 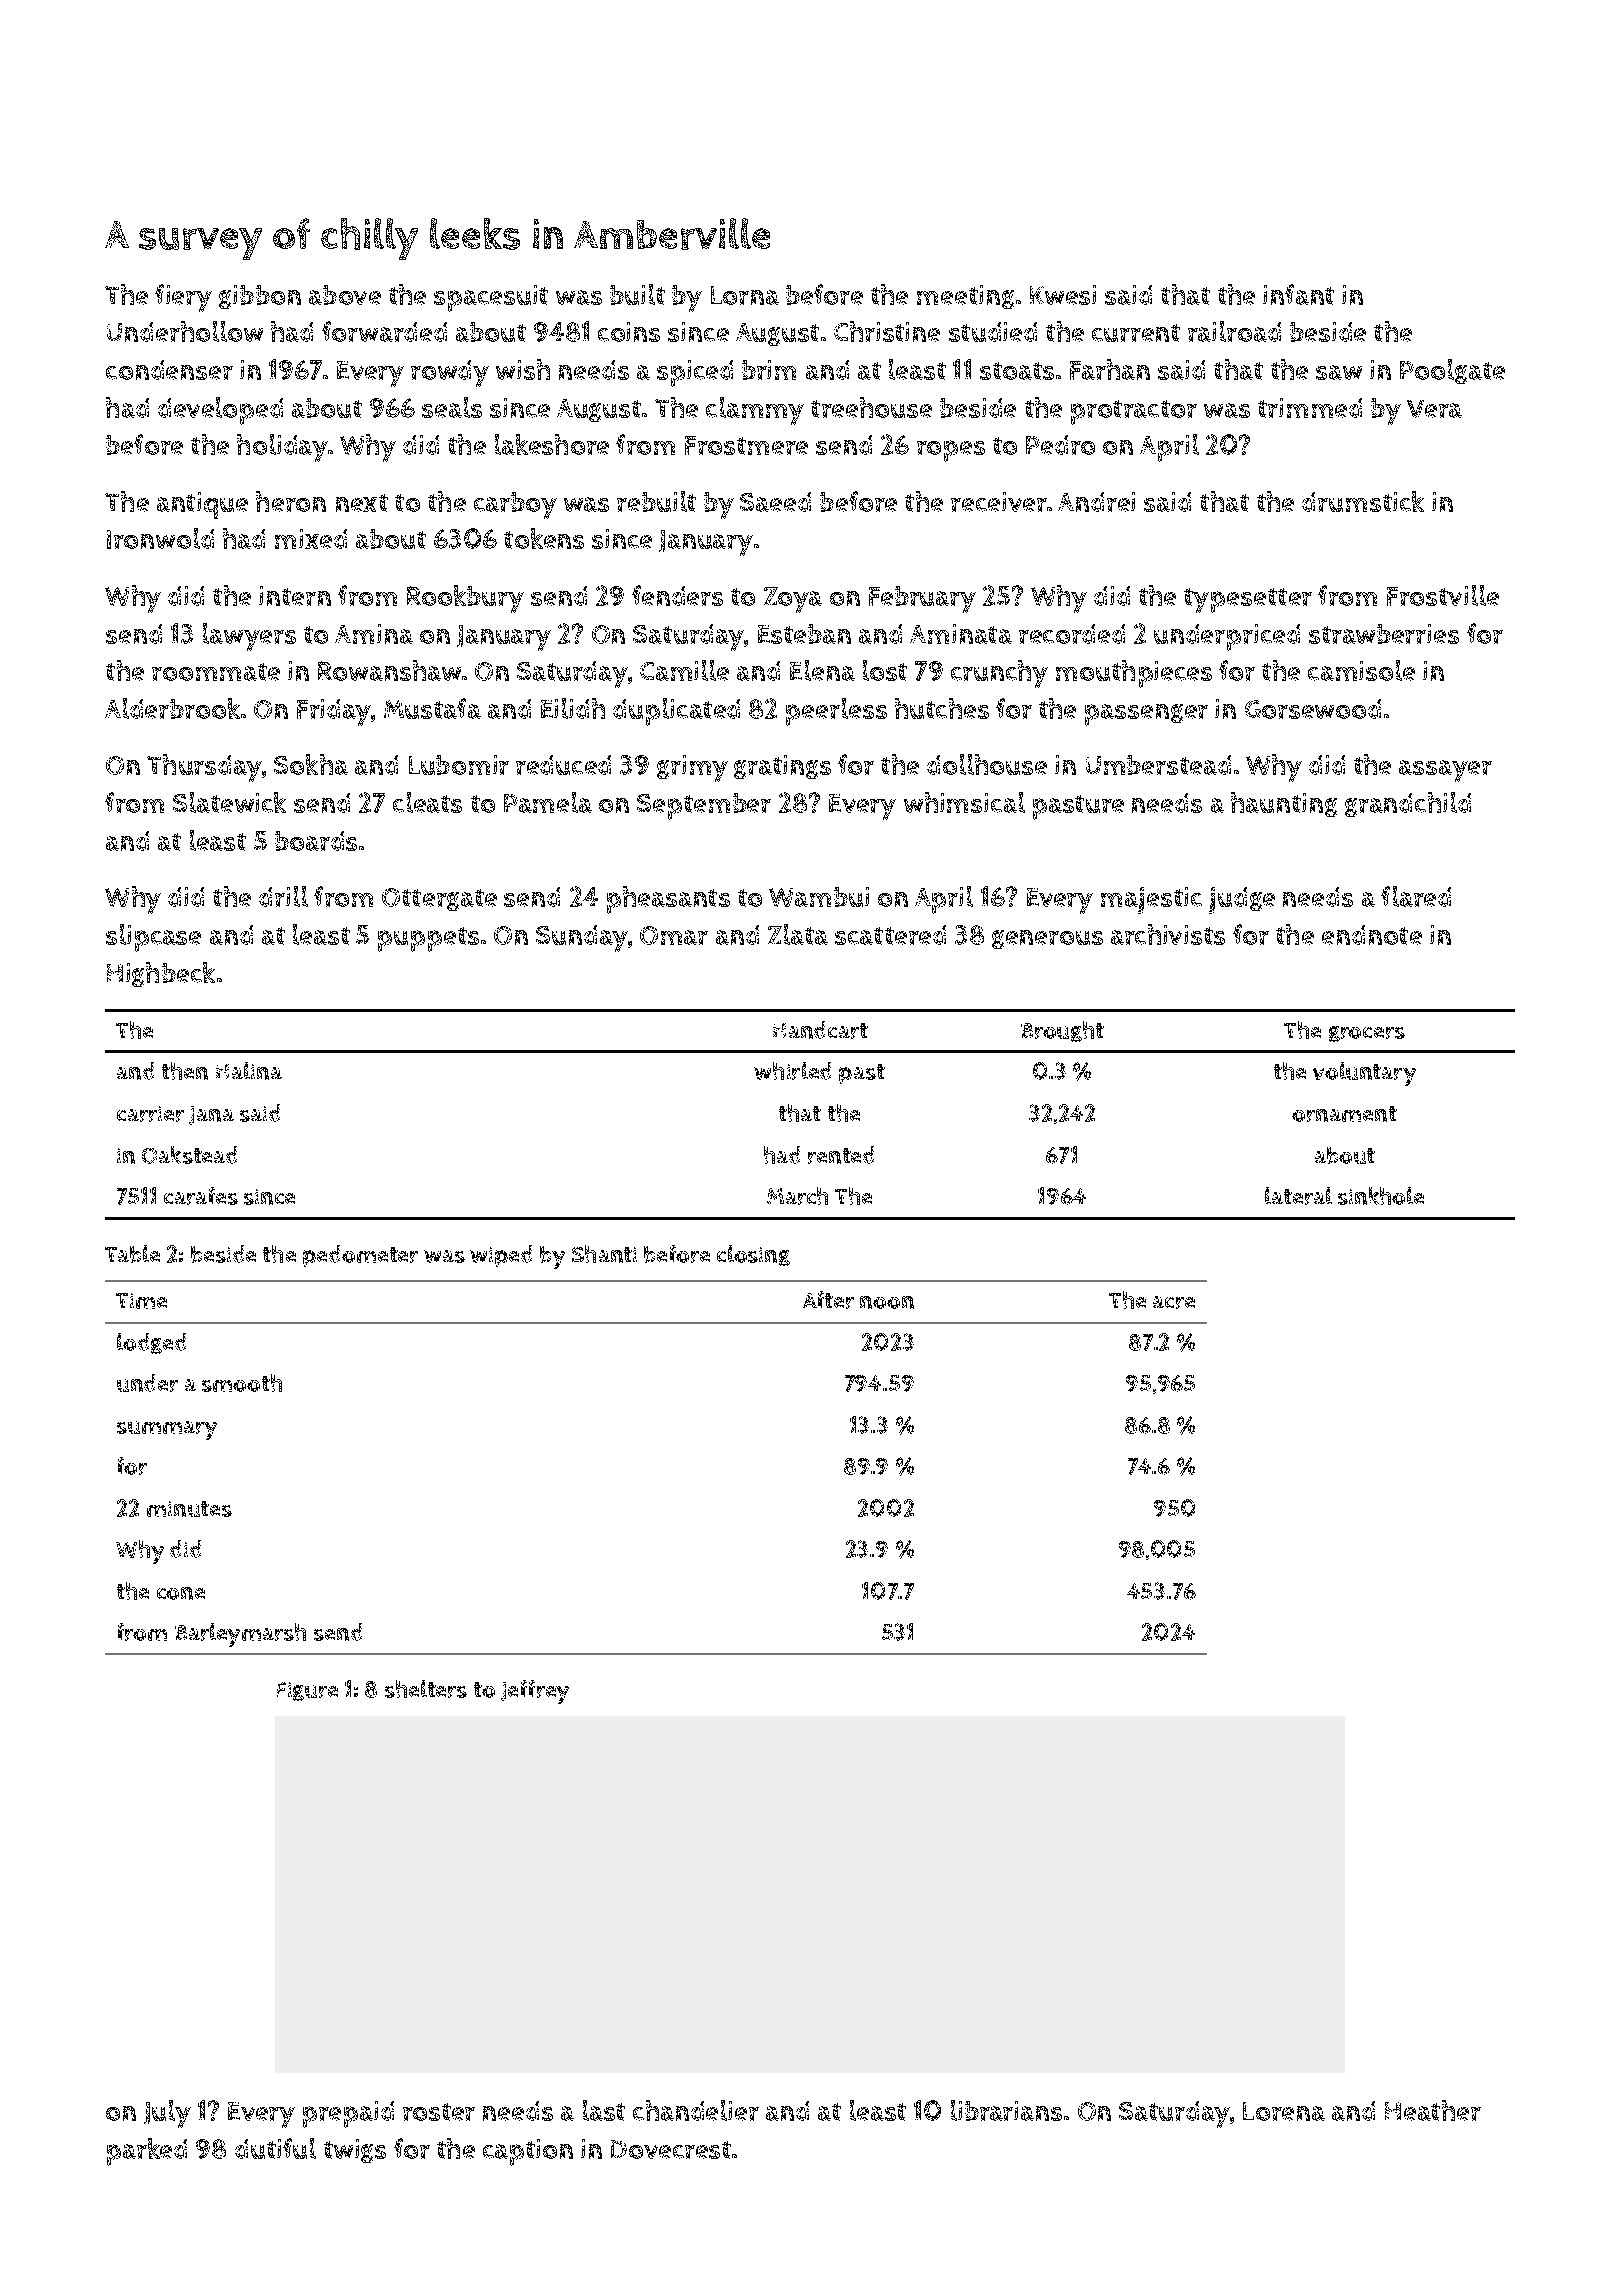 I want to click on Heather, so click(x=1433, y=2110).
